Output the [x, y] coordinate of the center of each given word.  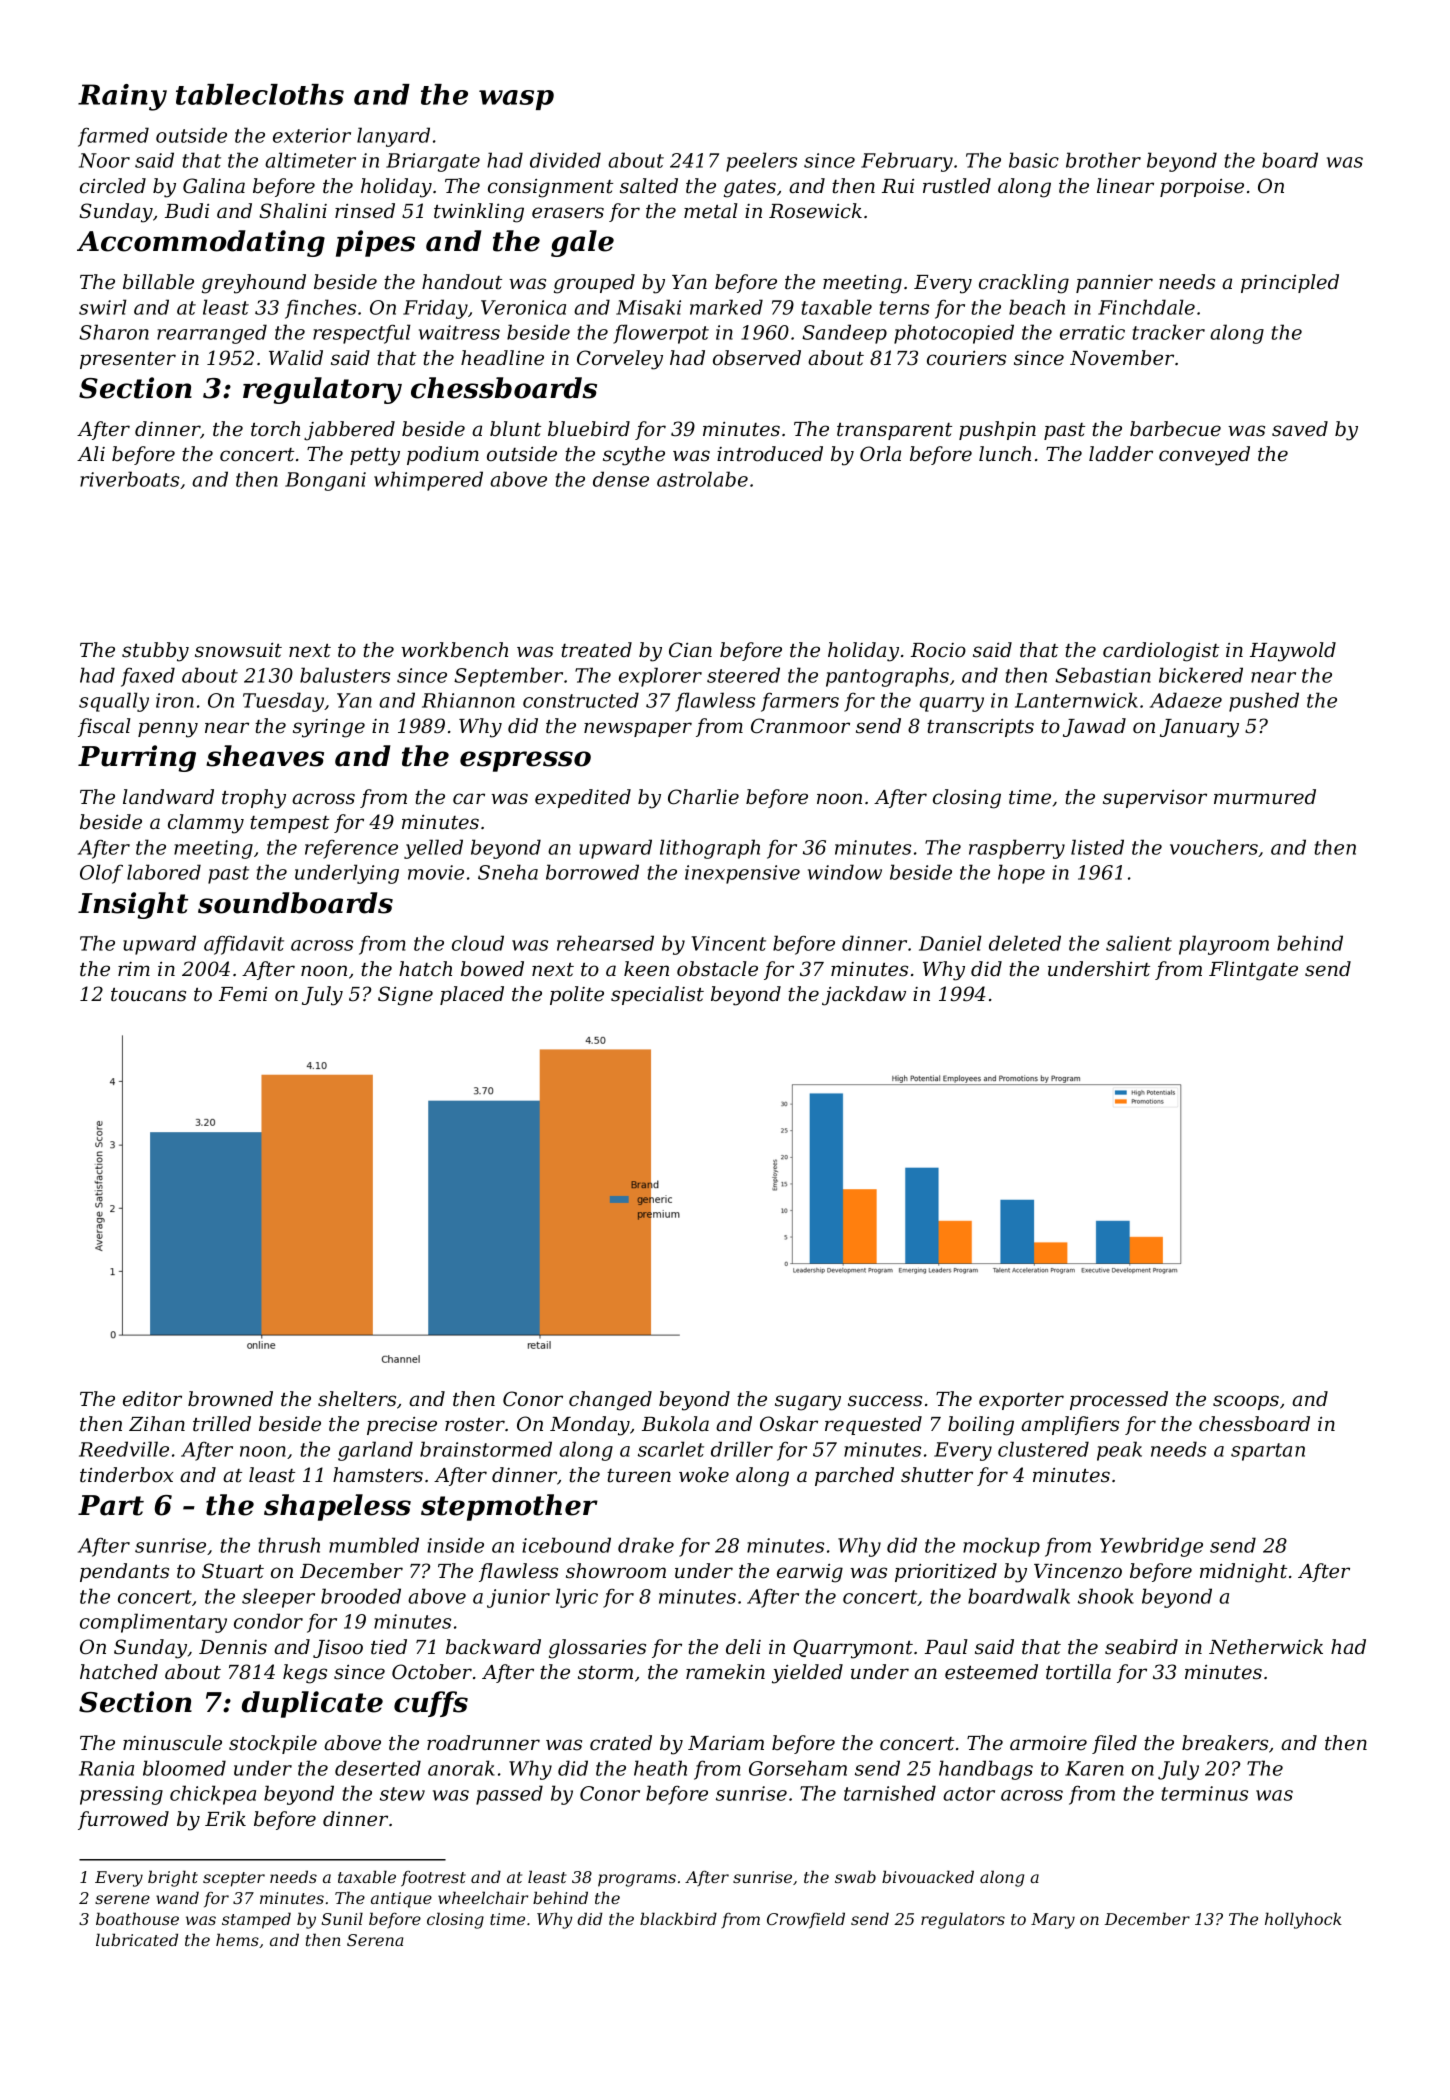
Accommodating [201, 243]
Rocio [938, 650]
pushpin [997, 430]
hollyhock [1303, 1920]
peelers [761, 162]
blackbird [678, 1918]
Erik [225, 1818]
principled [1290, 283]
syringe [329, 728]
